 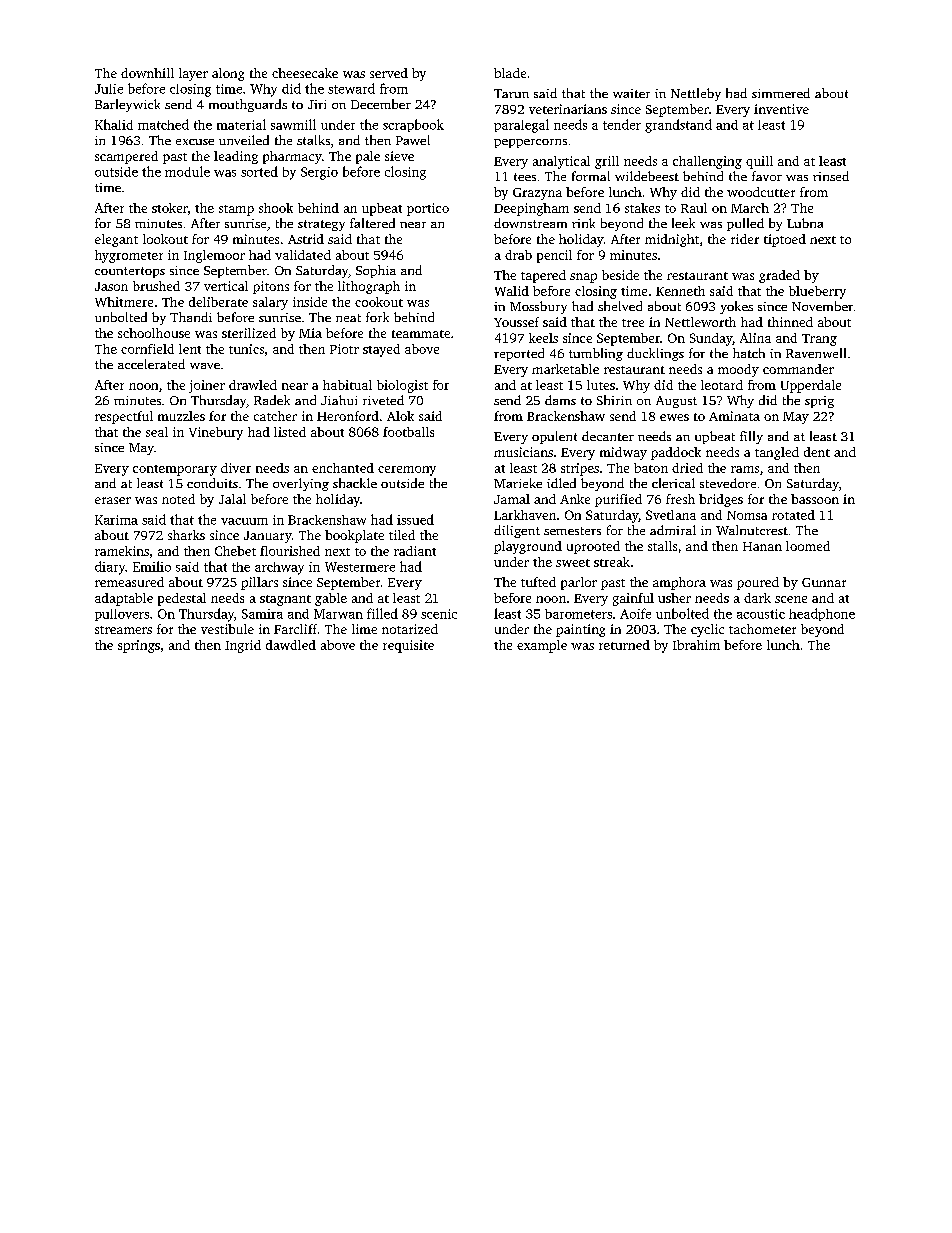 What do you see at coordinates (147, 349) in the screenshot?
I see `cornfield` at bounding box center [147, 349].
